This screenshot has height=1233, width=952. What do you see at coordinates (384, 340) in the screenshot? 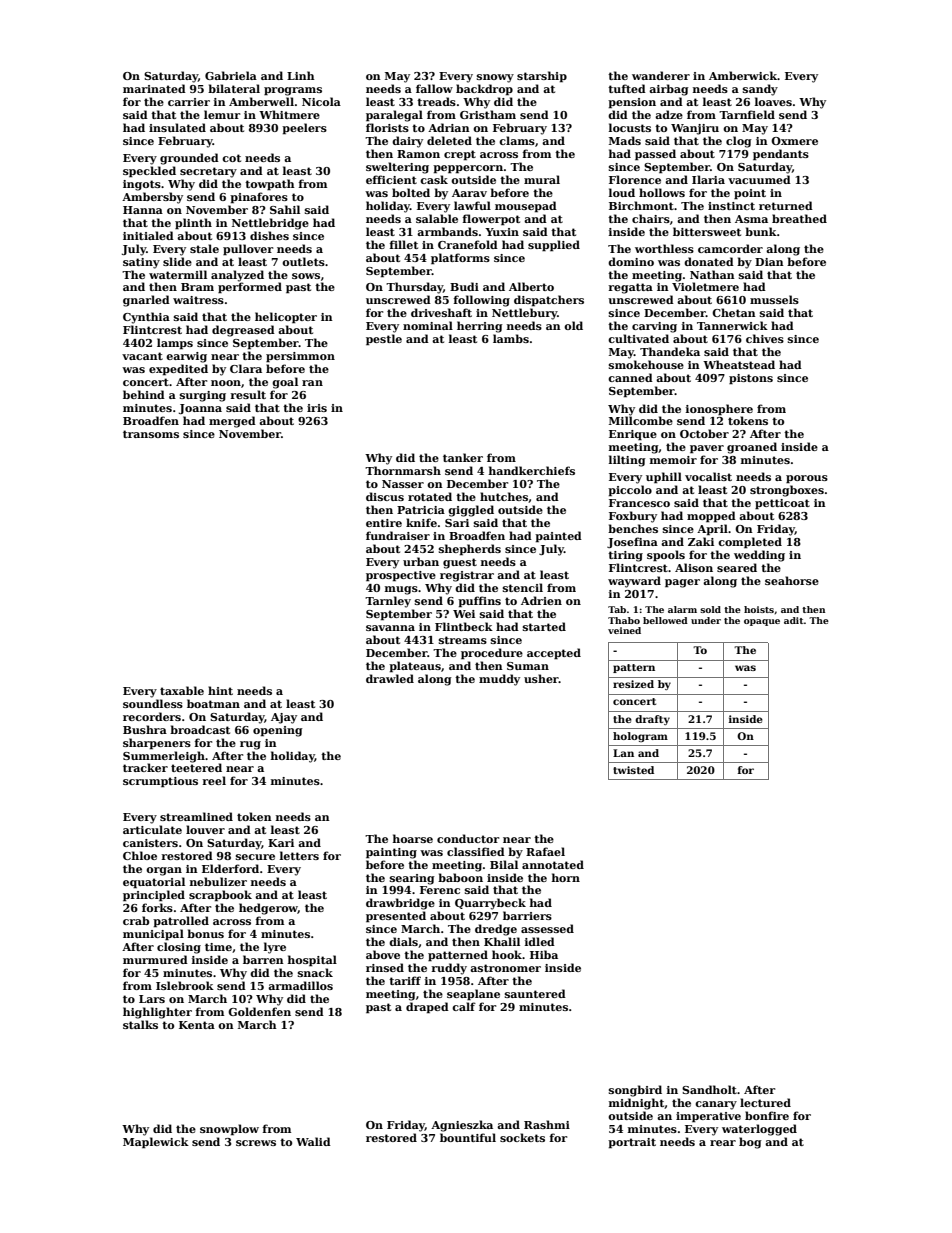
I see `pestle` at bounding box center [384, 340].
